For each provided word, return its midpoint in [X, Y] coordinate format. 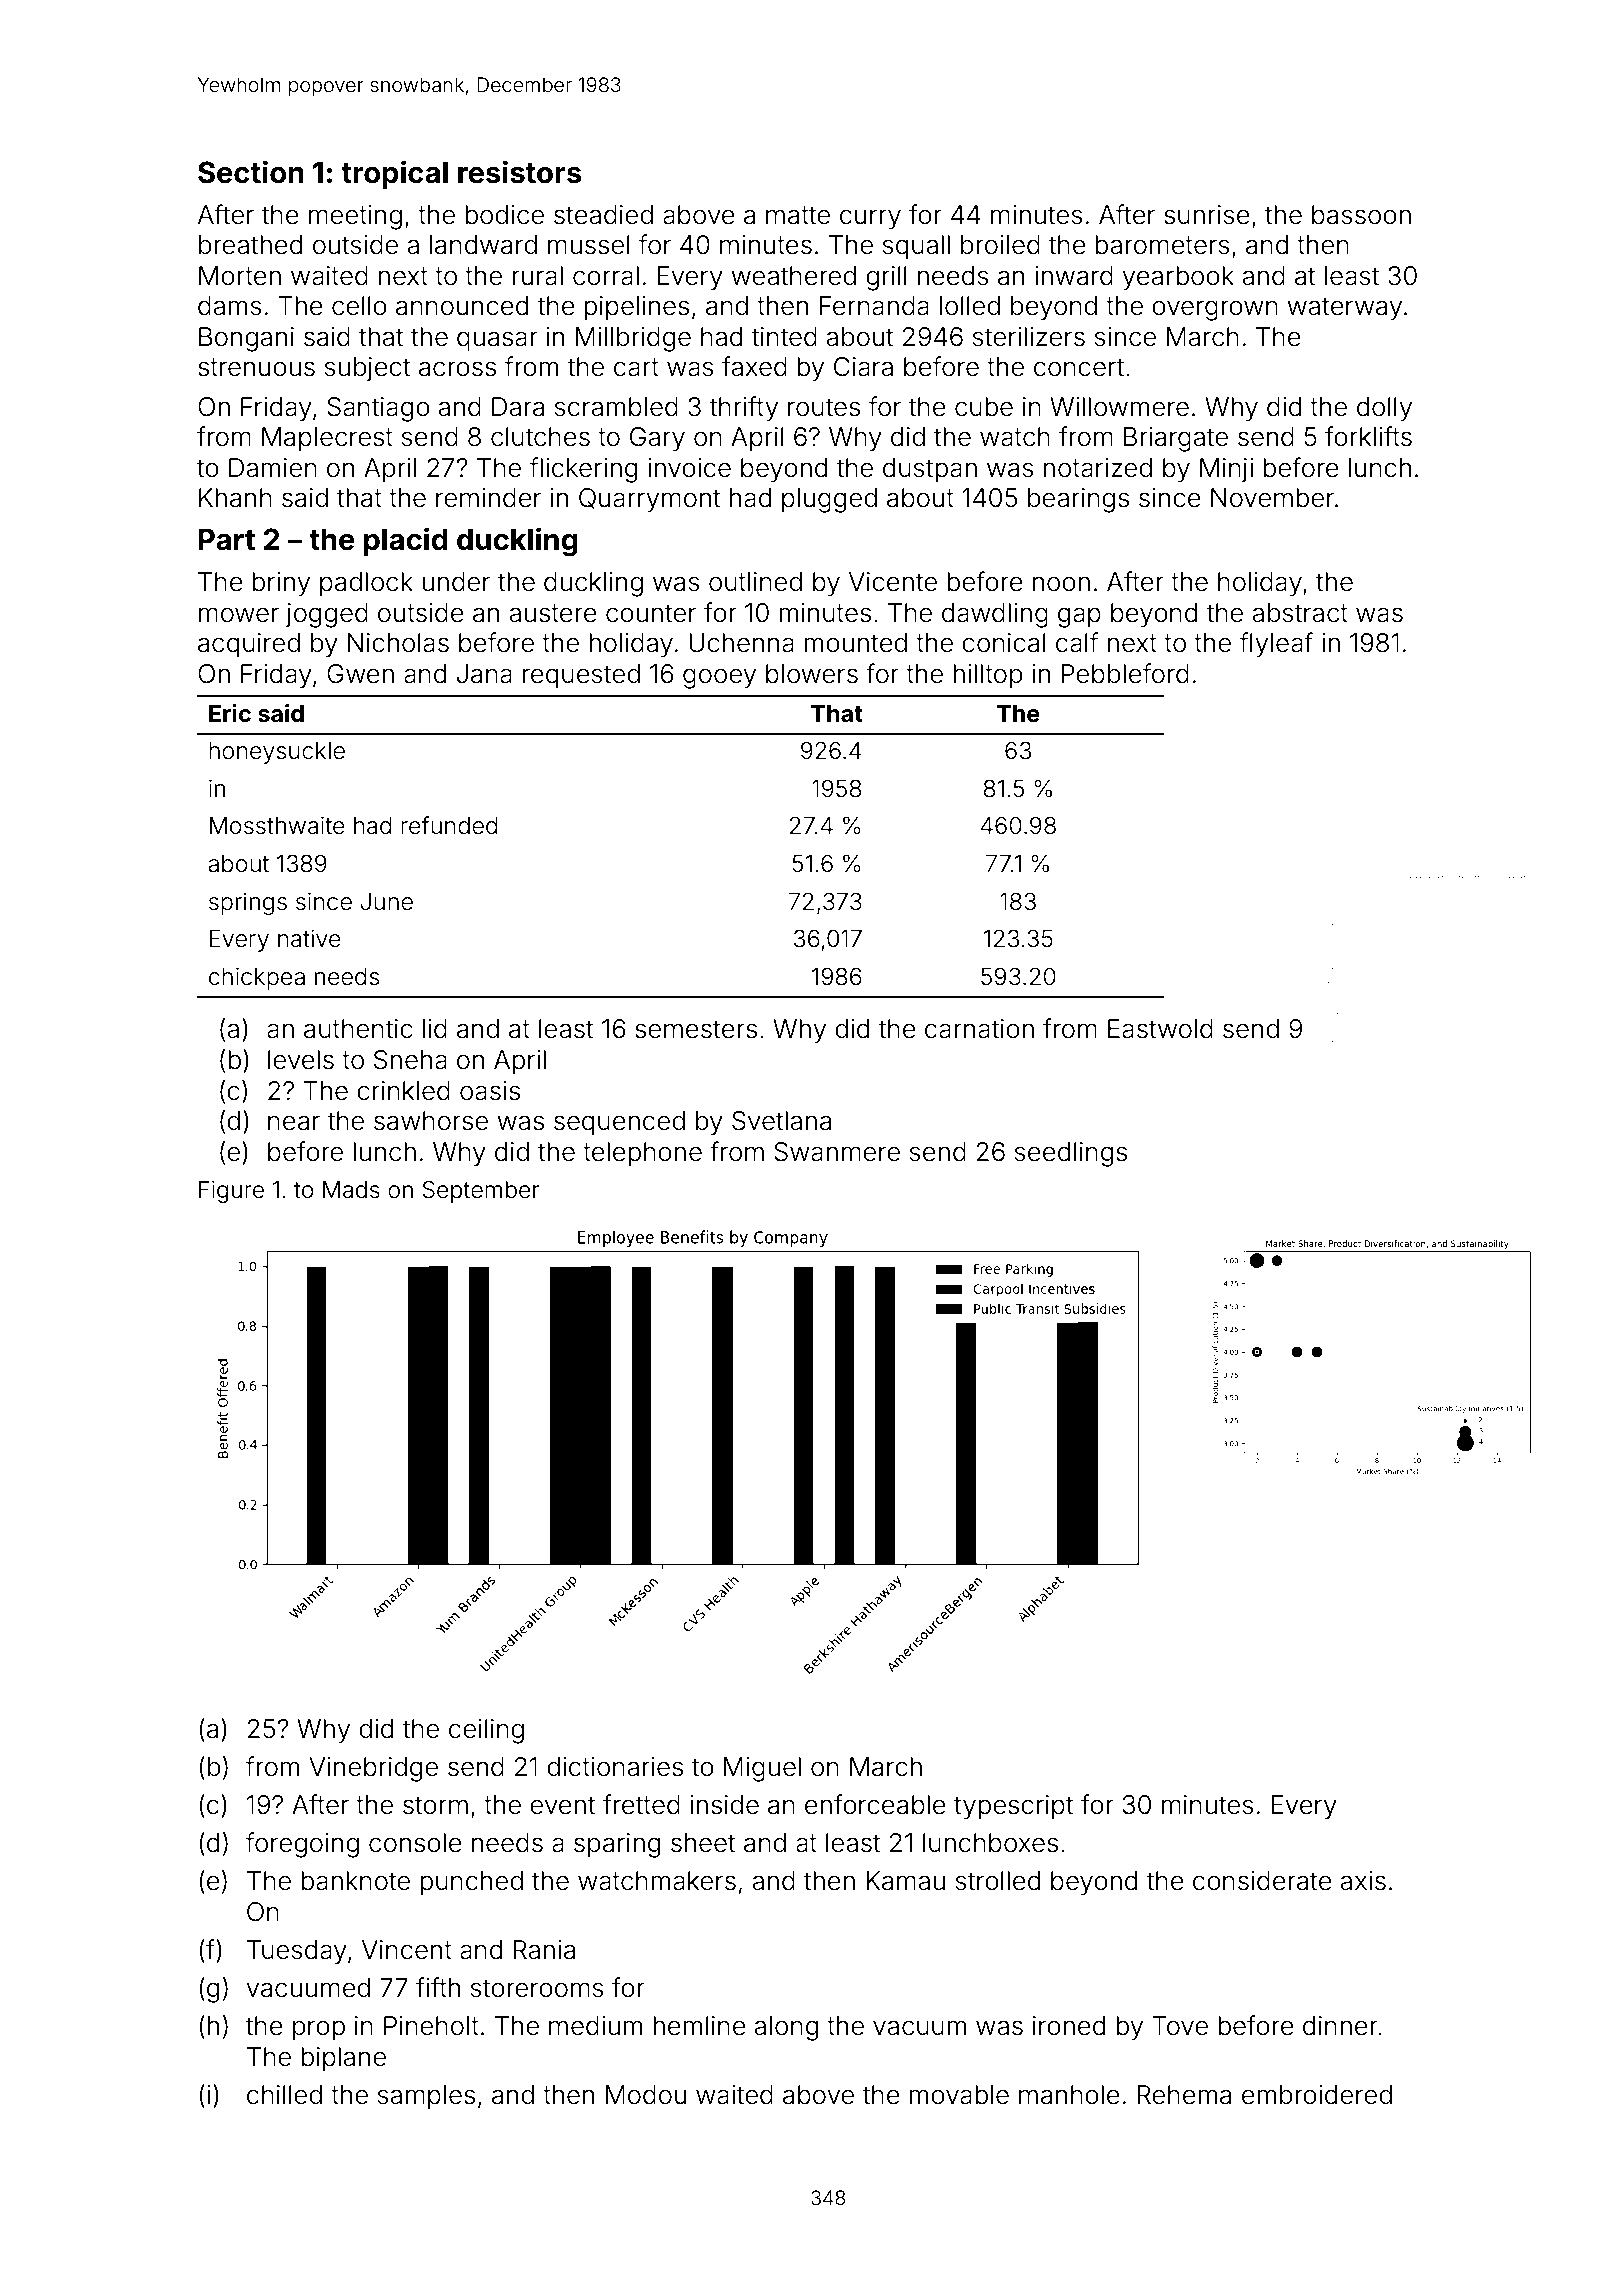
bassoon [1361, 215]
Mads [351, 1190]
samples [426, 2097]
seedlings [1071, 1154]
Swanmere [837, 1152]
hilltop [987, 676]
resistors [520, 172]
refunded [449, 825]
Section [251, 172]
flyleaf [1276, 645]
